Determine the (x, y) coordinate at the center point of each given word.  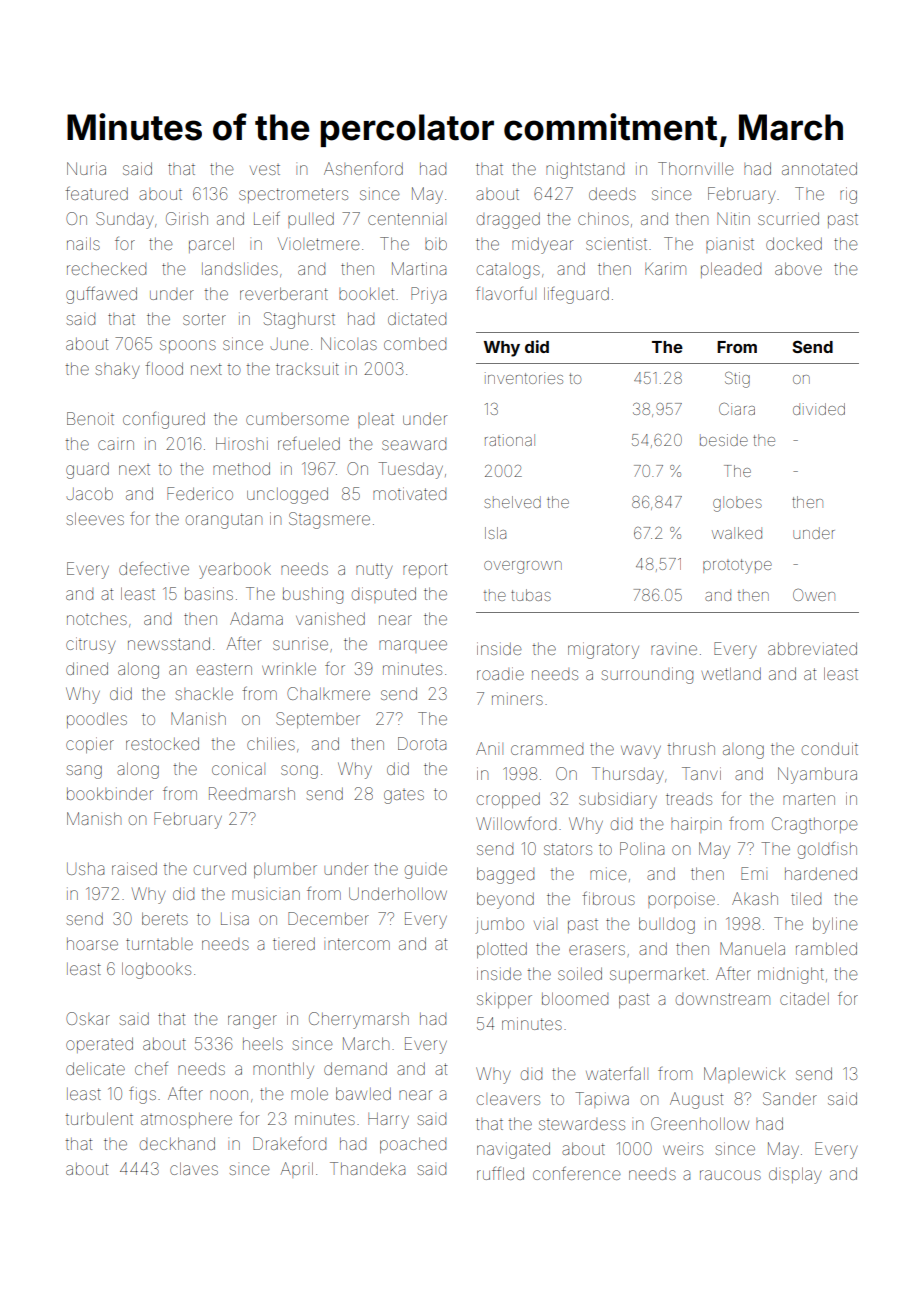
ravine (674, 650)
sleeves (95, 518)
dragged (508, 221)
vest (265, 170)
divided (819, 409)
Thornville (696, 168)
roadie (500, 673)
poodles (97, 720)
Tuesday (410, 470)
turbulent (99, 1118)
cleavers (508, 1099)
